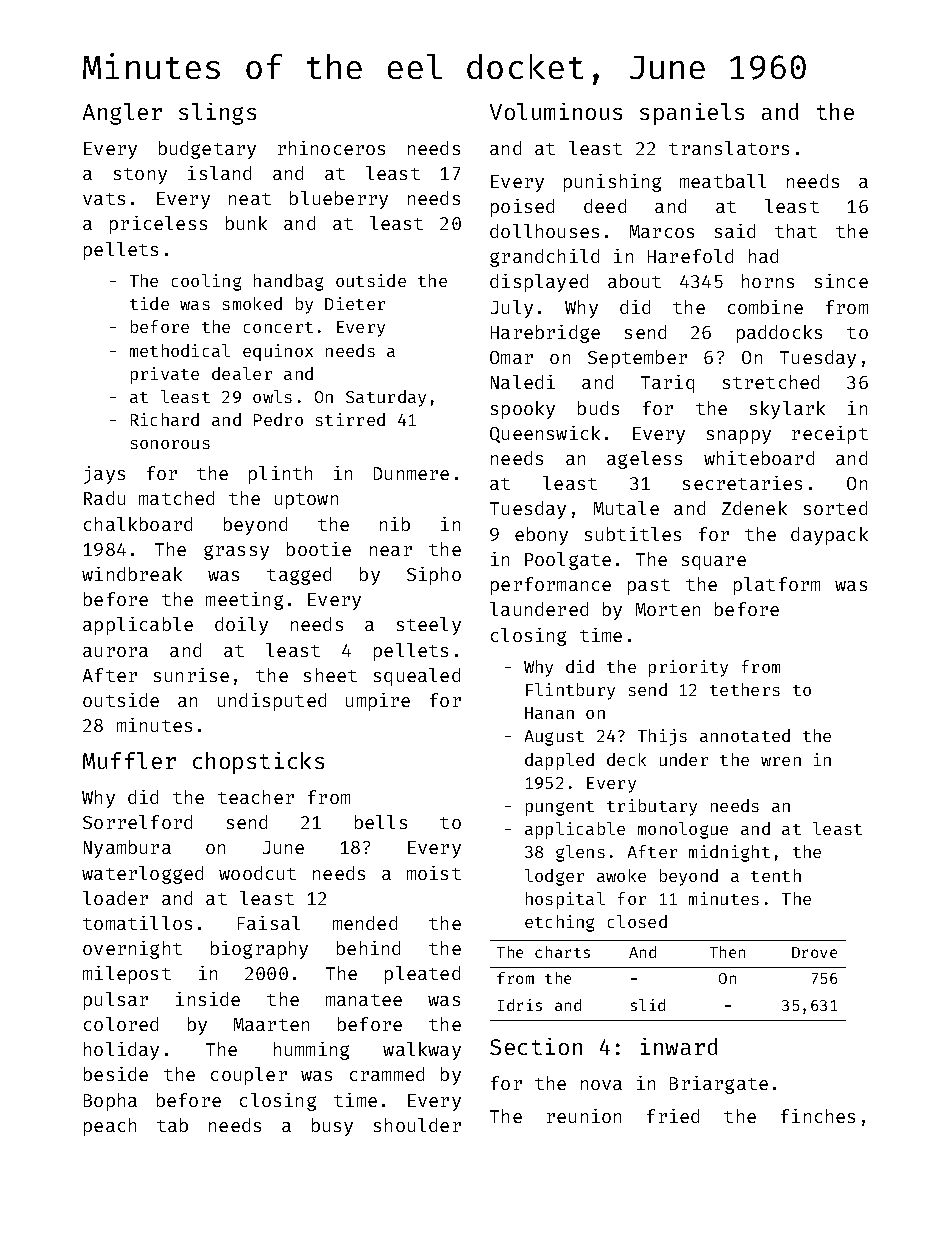 This screenshot has height=1233, width=952. Describe the element at coordinates (386, 398) in the screenshot. I see `Saturday` at that location.
